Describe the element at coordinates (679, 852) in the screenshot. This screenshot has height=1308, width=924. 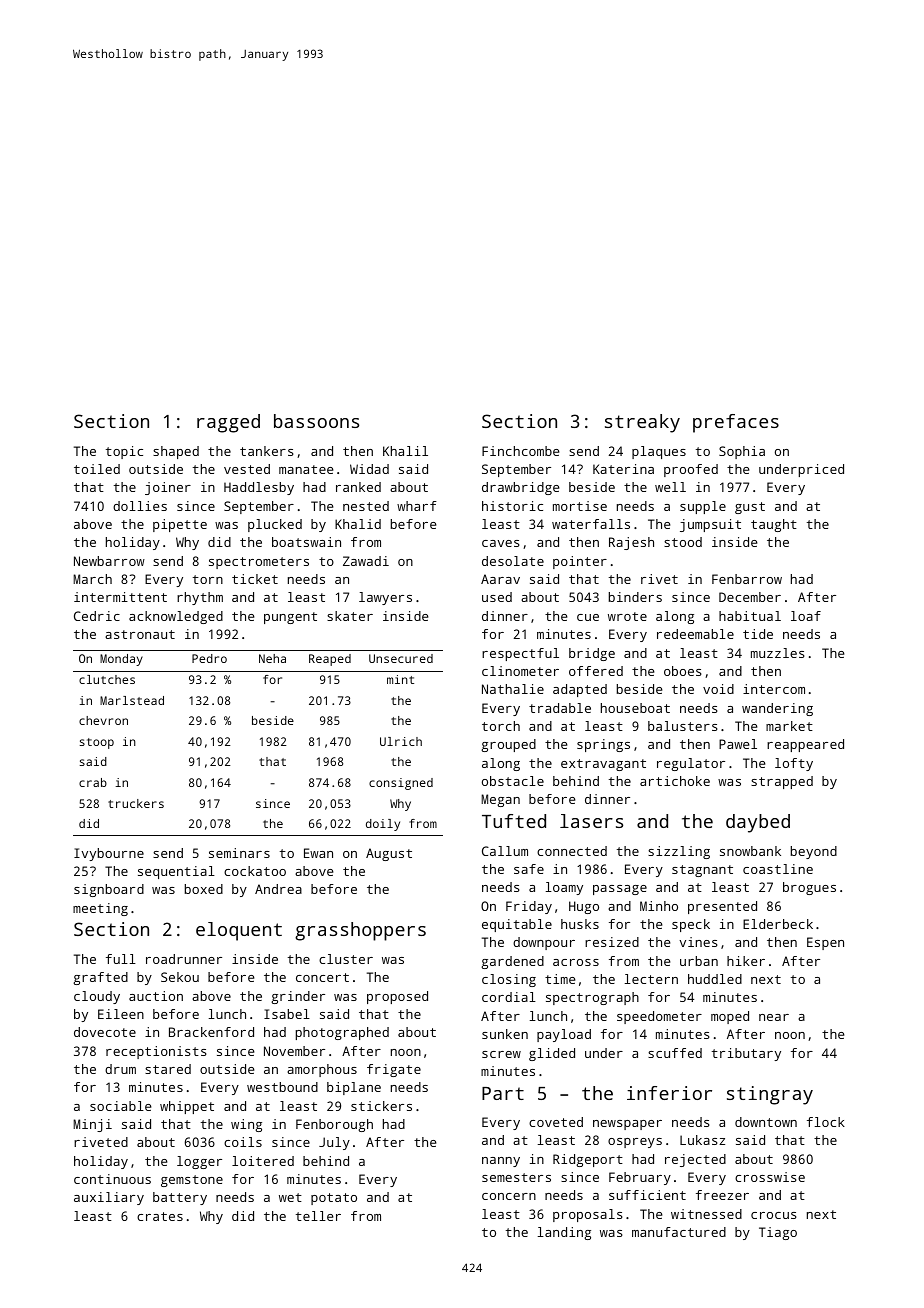
I see `sizzling` at that location.
